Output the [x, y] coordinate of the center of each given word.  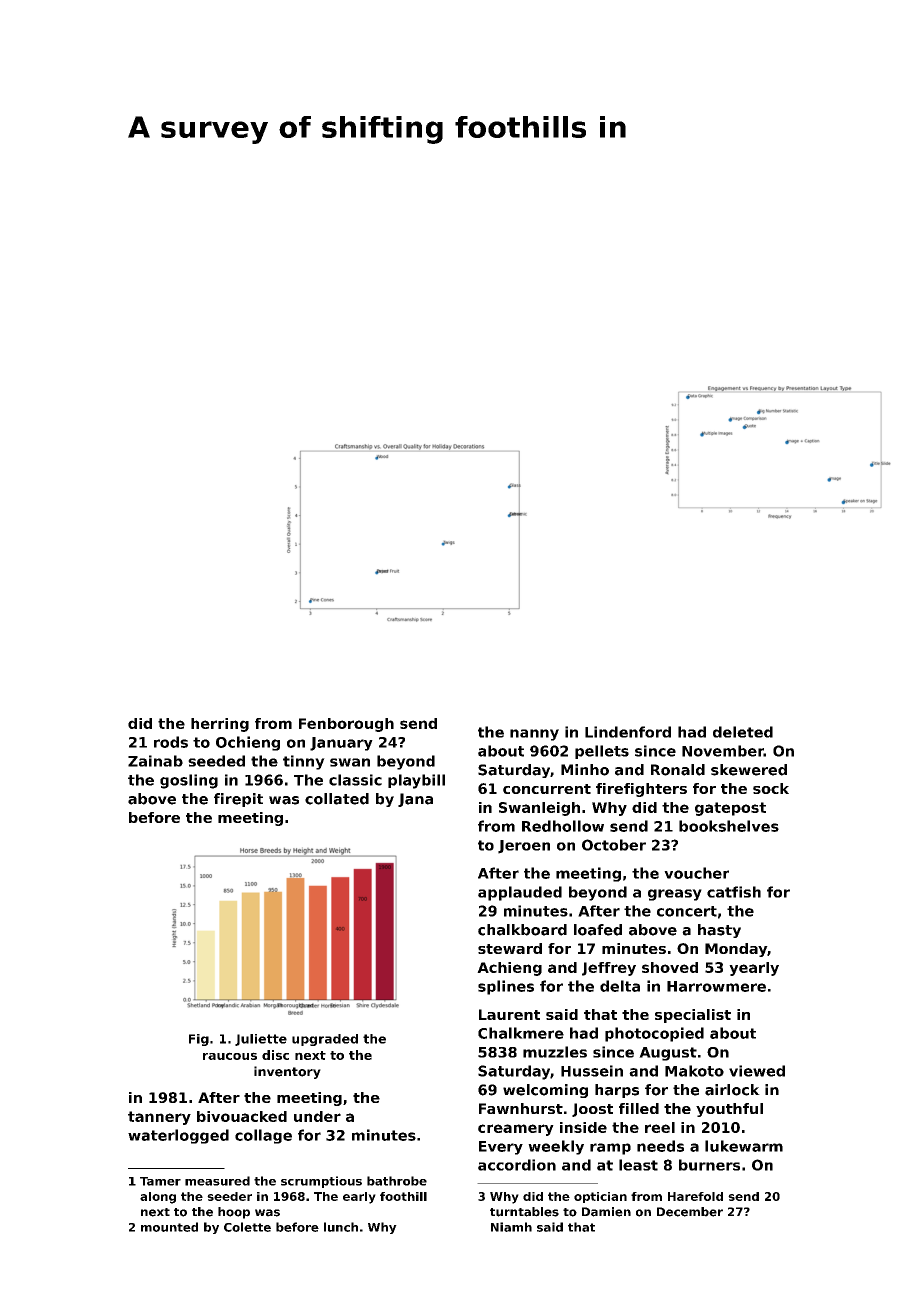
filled [639, 1108]
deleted [743, 732]
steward [510, 948]
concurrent [547, 789]
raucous [230, 1056]
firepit [238, 800]
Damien [606, 1212]
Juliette [261, 1040]
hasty [719, 931]
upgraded [325, 1040]
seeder [229, 1196]
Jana [415, 800]
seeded [216, 761]
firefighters [641, 790]
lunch [341, 1227]
